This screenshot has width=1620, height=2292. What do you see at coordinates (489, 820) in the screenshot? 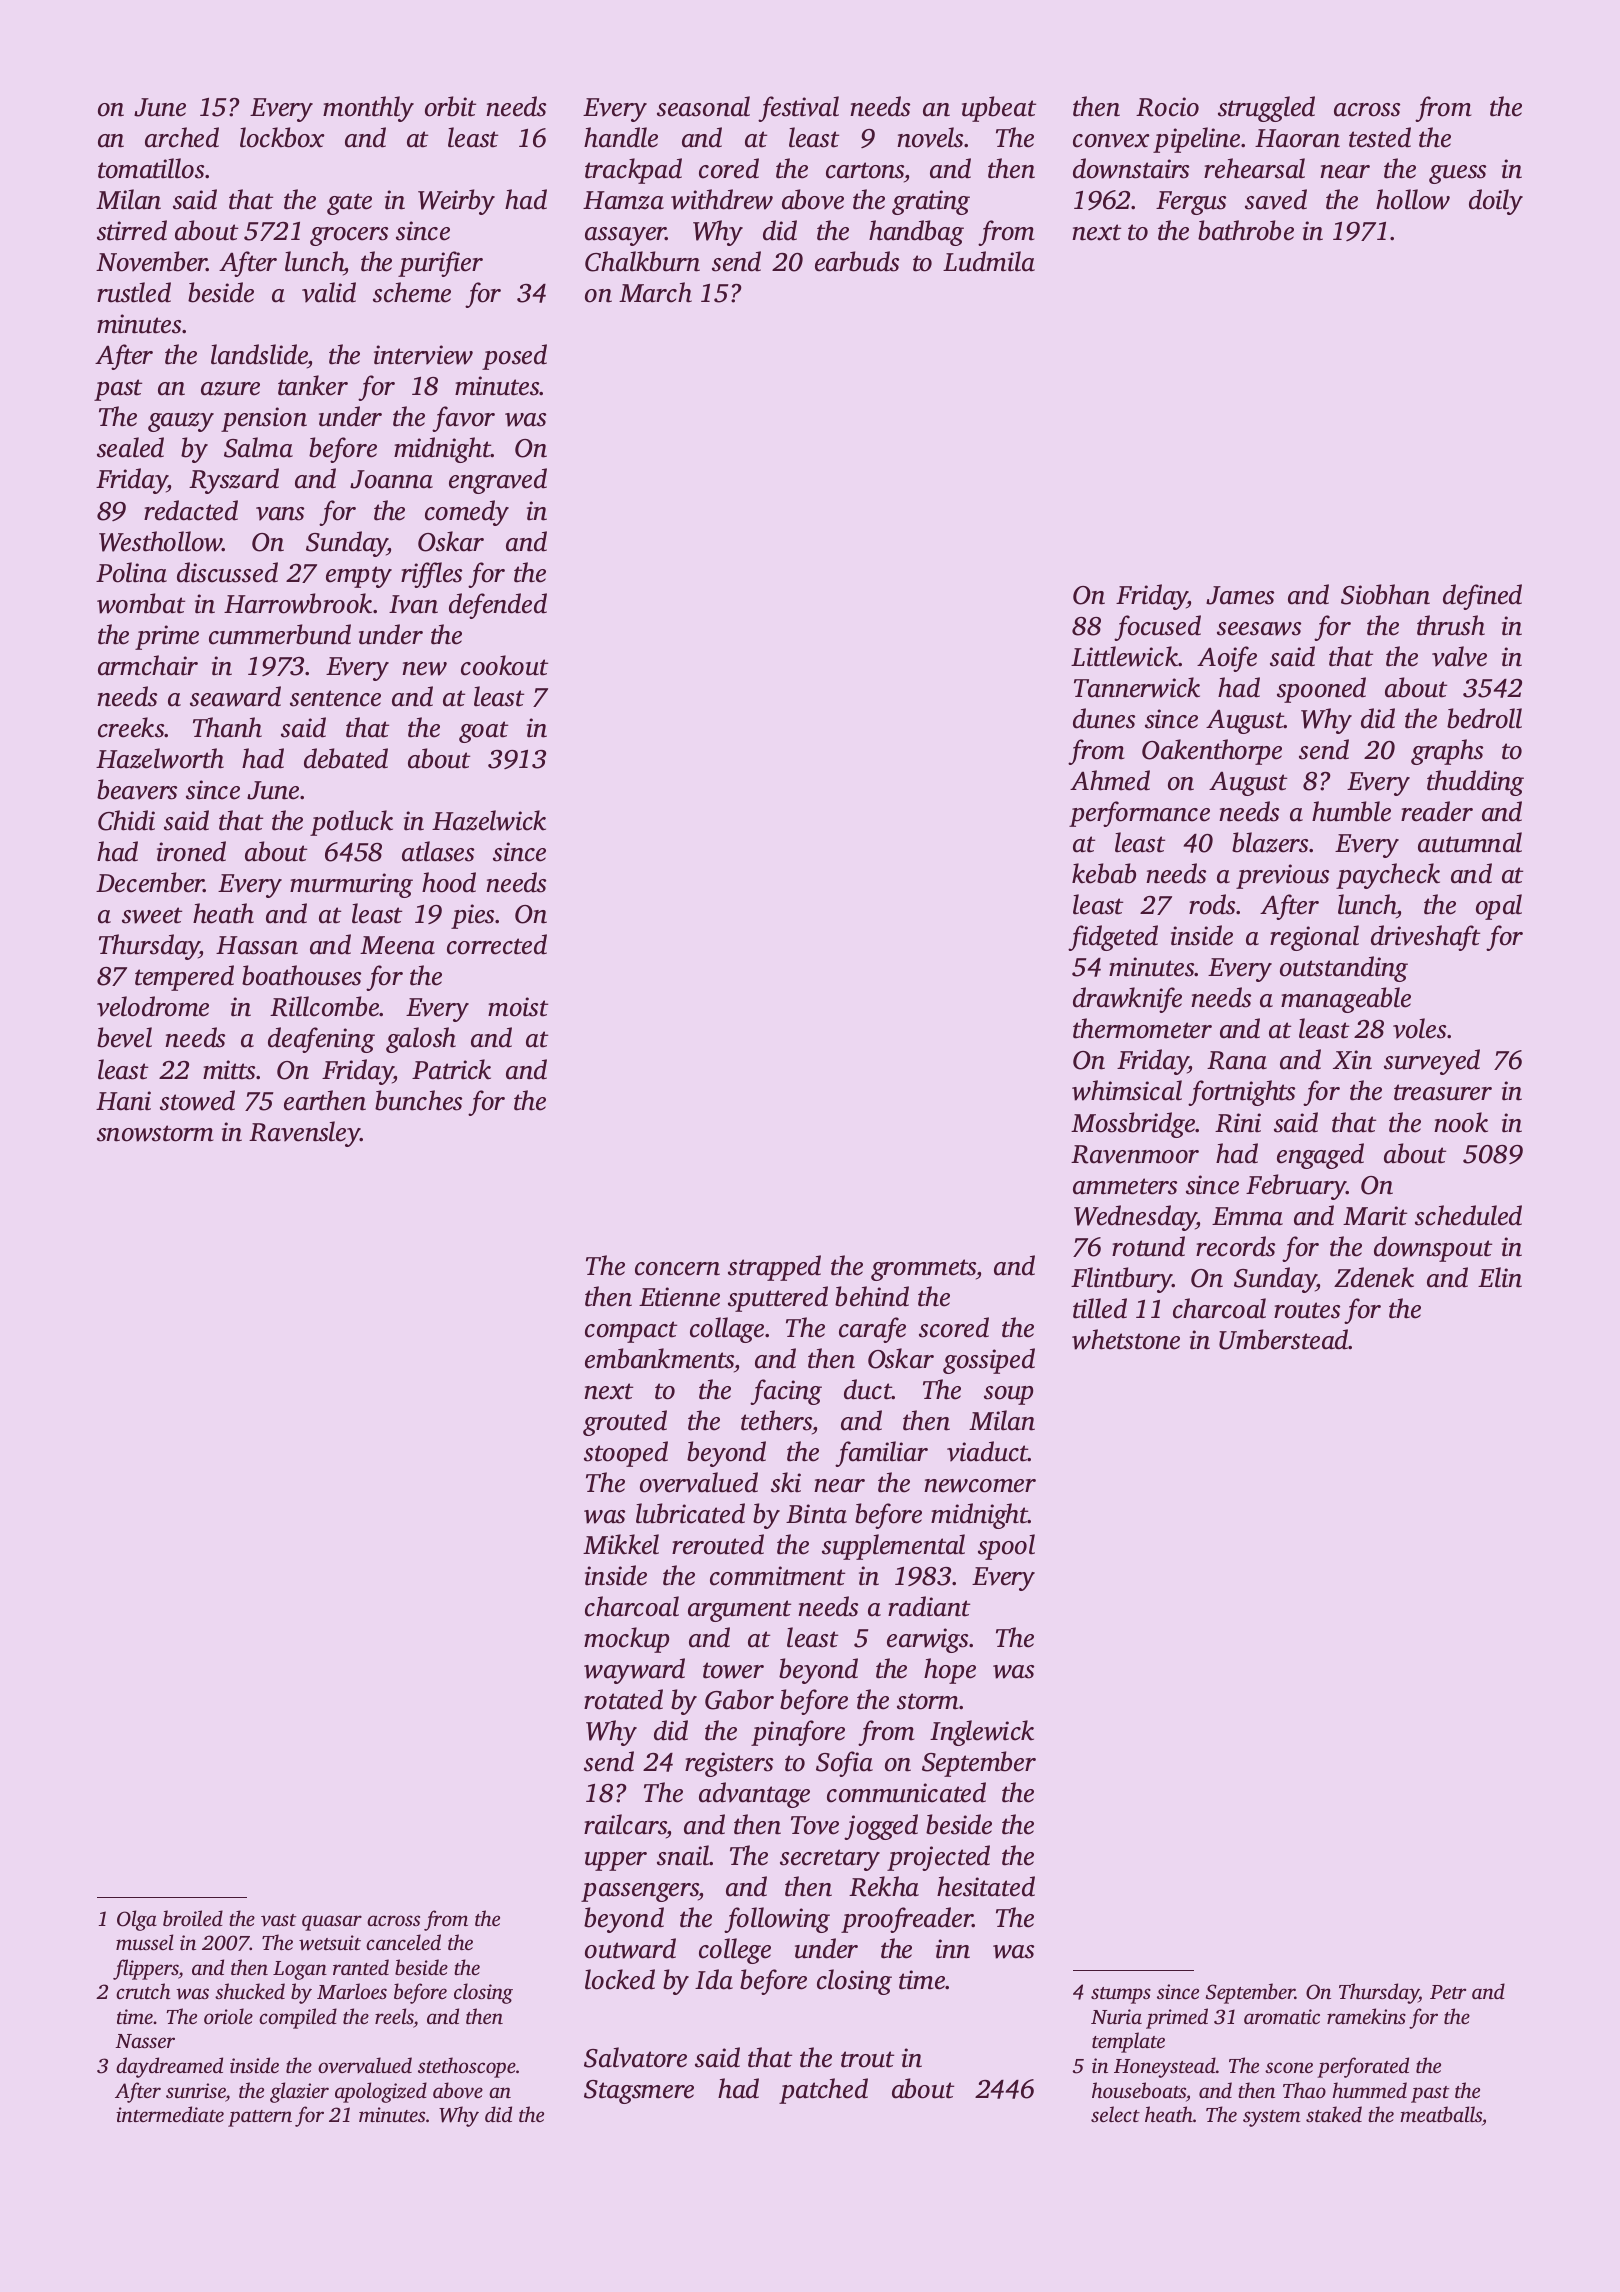
I see `Hazelwick` at bounding box center [489, 820].
